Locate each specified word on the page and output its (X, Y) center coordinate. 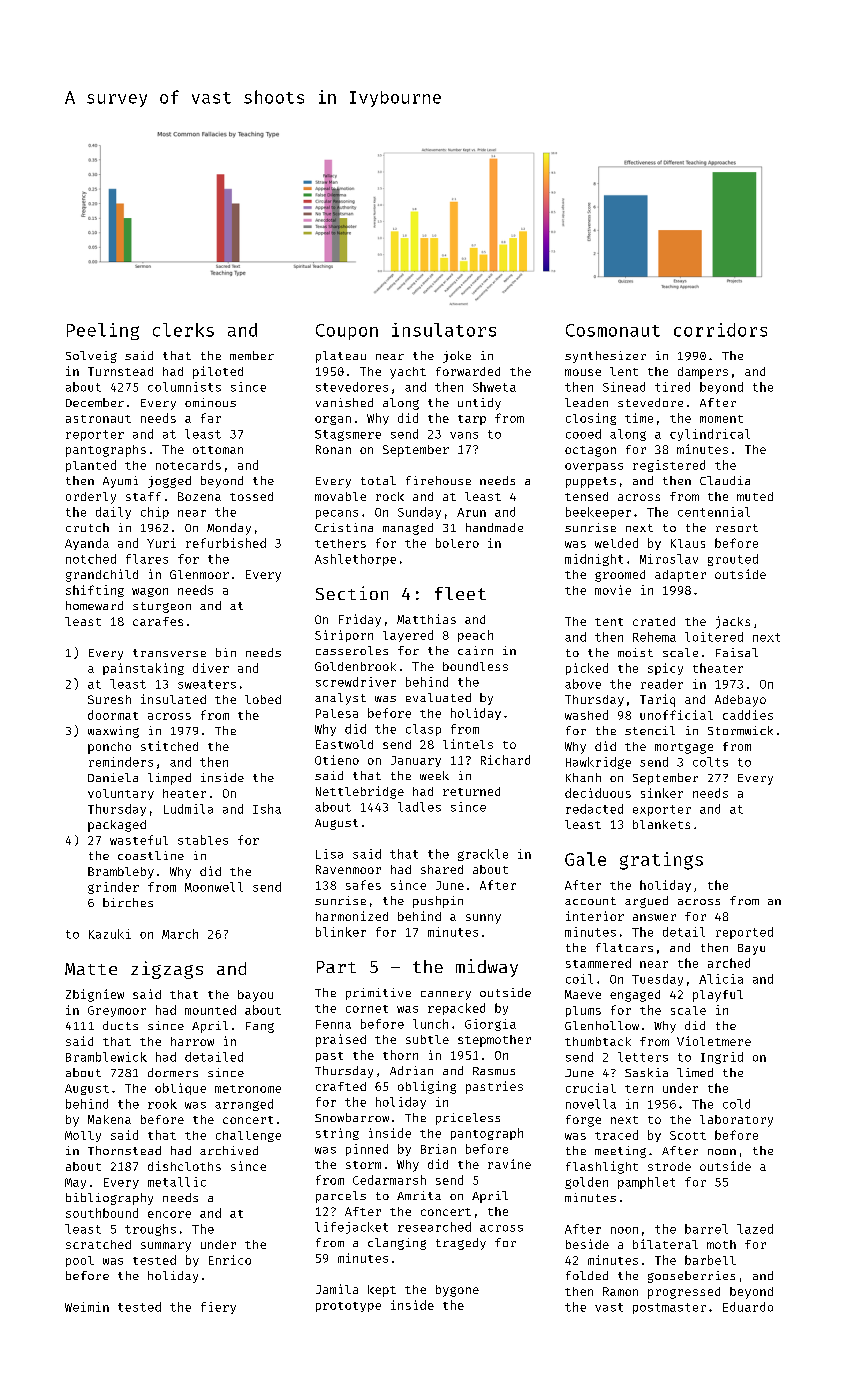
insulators (444, 330)
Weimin (87, 1307)
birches (128, 902)
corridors (720, 330)
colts (710, 762)
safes (363, 885)
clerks (183, 330)
